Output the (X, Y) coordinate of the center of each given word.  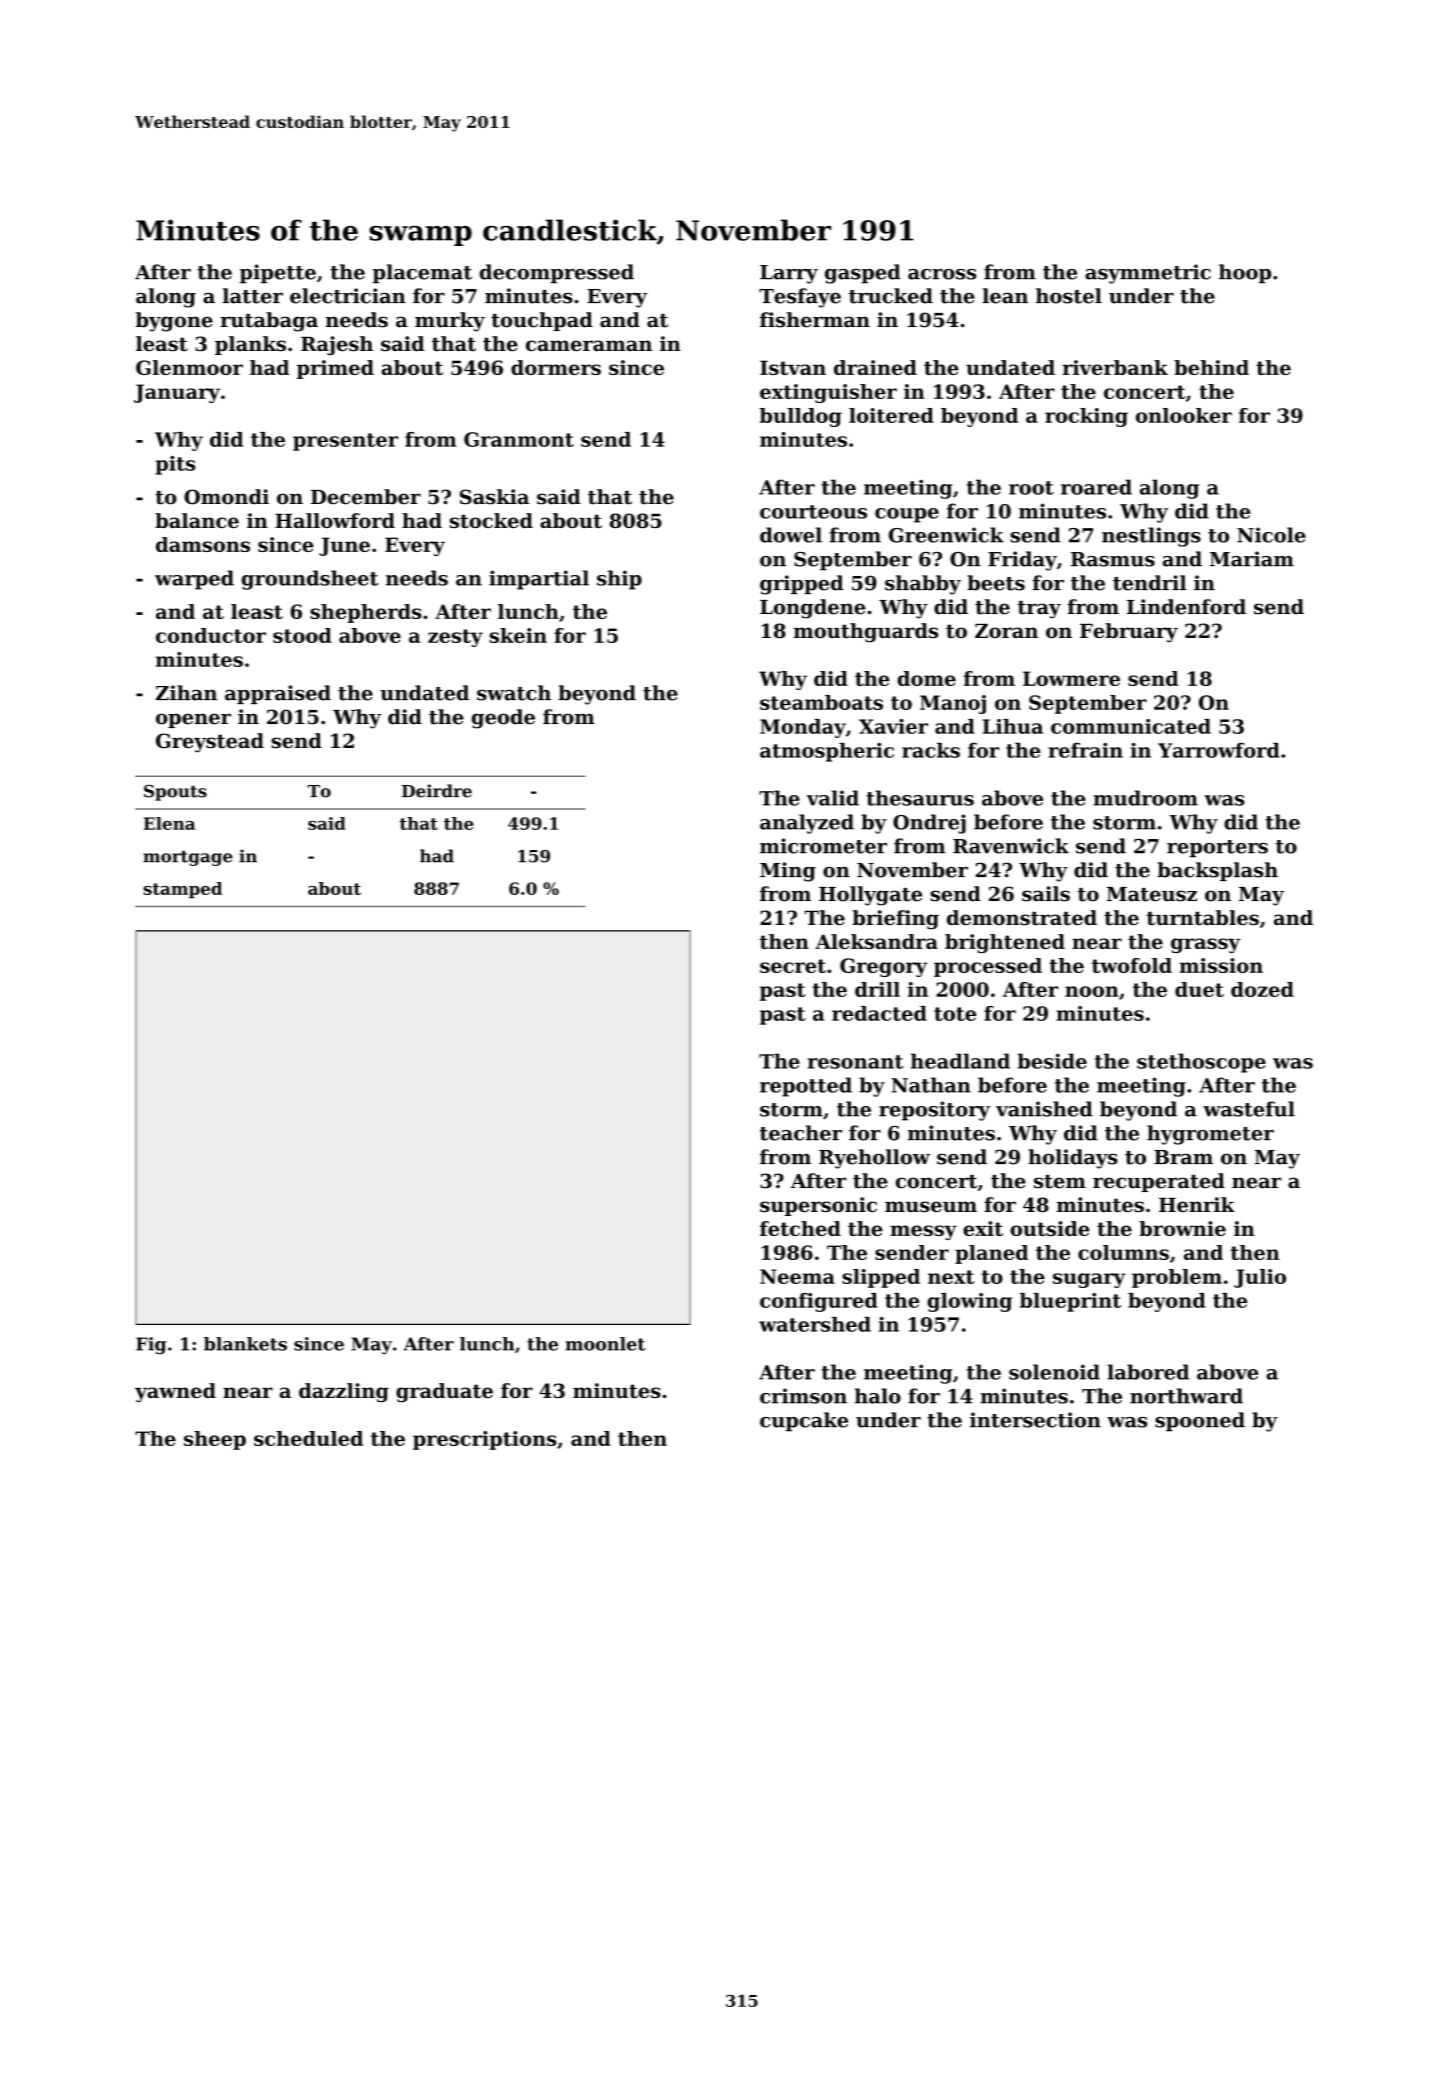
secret (793, 966)
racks (931, 750)
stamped (182, 890)
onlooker (1184, 415)
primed (335, 369)
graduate (444, 1392)
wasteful (1249, 1109)
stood (302, 635)
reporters (1217, 849)
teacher (801, 1133)
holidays (1073, 1159)
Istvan (793, 367)
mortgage (188, 858)
